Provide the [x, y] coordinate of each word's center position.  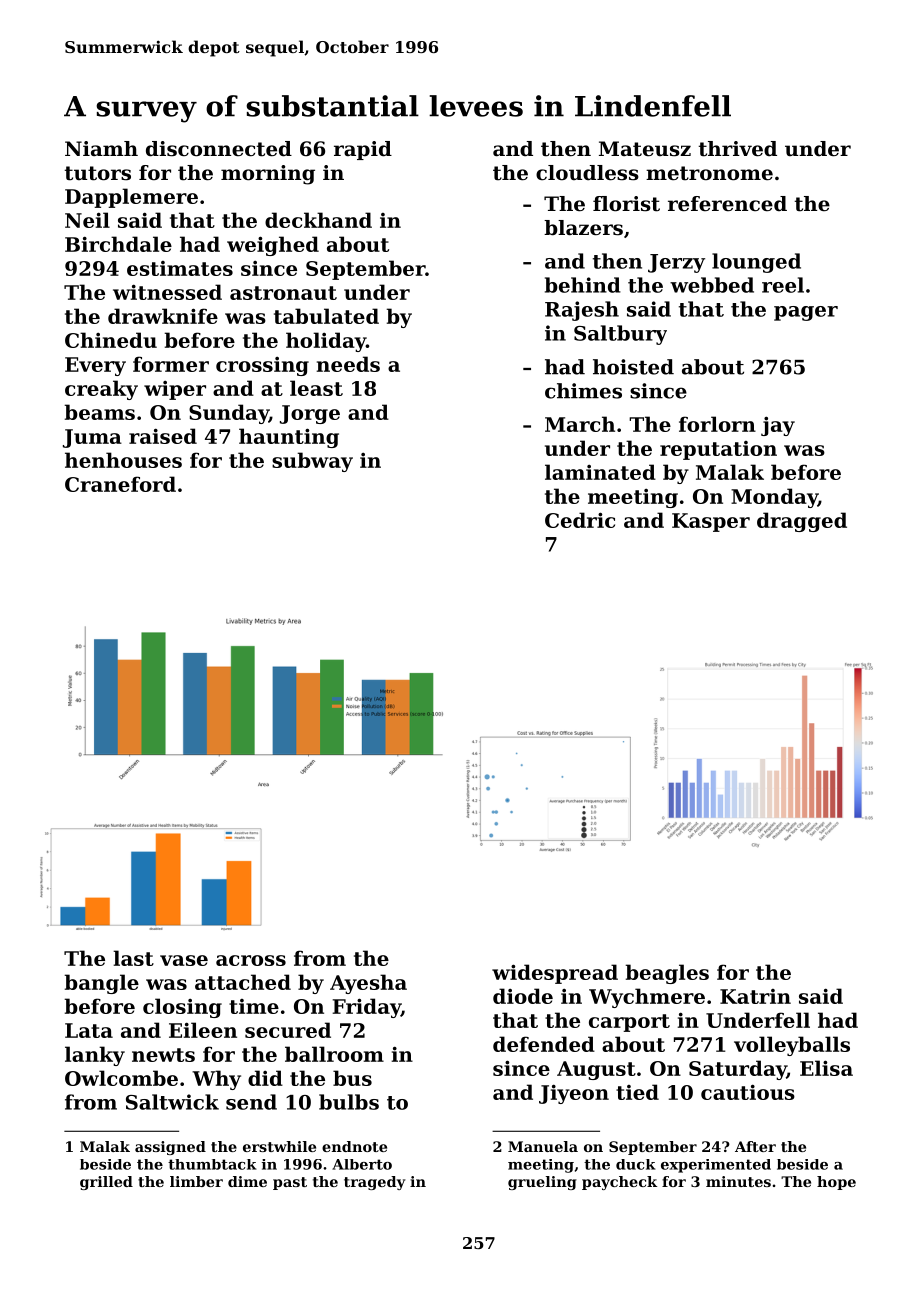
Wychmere [647, 998]
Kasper [711, 522]
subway [312, 462]
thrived [738, 149]
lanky [95, 1056]
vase [184, 960]
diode [523, 996]
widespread [555, 974]
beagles [667, 974]
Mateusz [645, 149]
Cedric [580, 520]
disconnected [219, 149]
